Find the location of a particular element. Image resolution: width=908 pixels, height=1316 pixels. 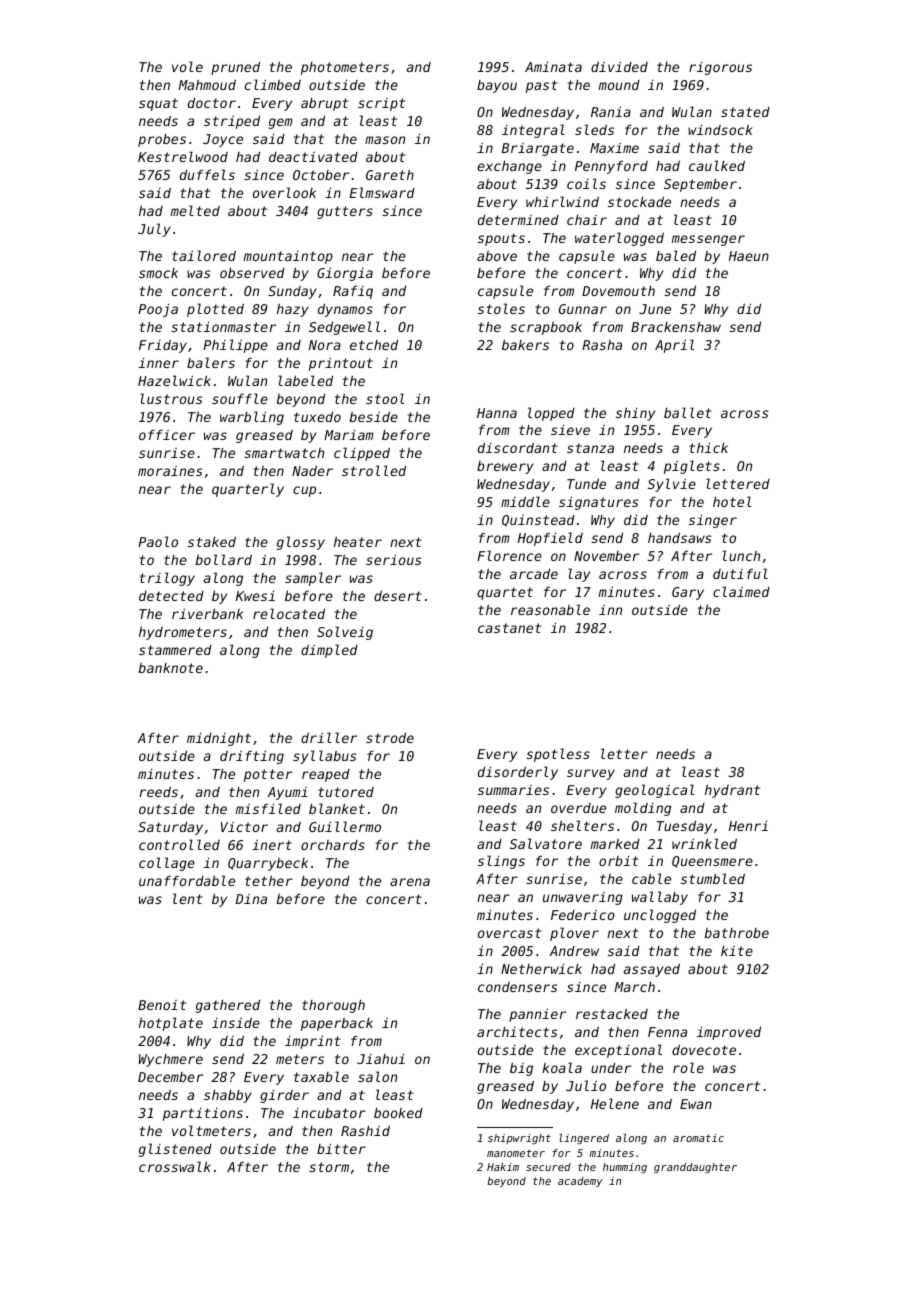

lunch is located at coordinates (741, 555).
